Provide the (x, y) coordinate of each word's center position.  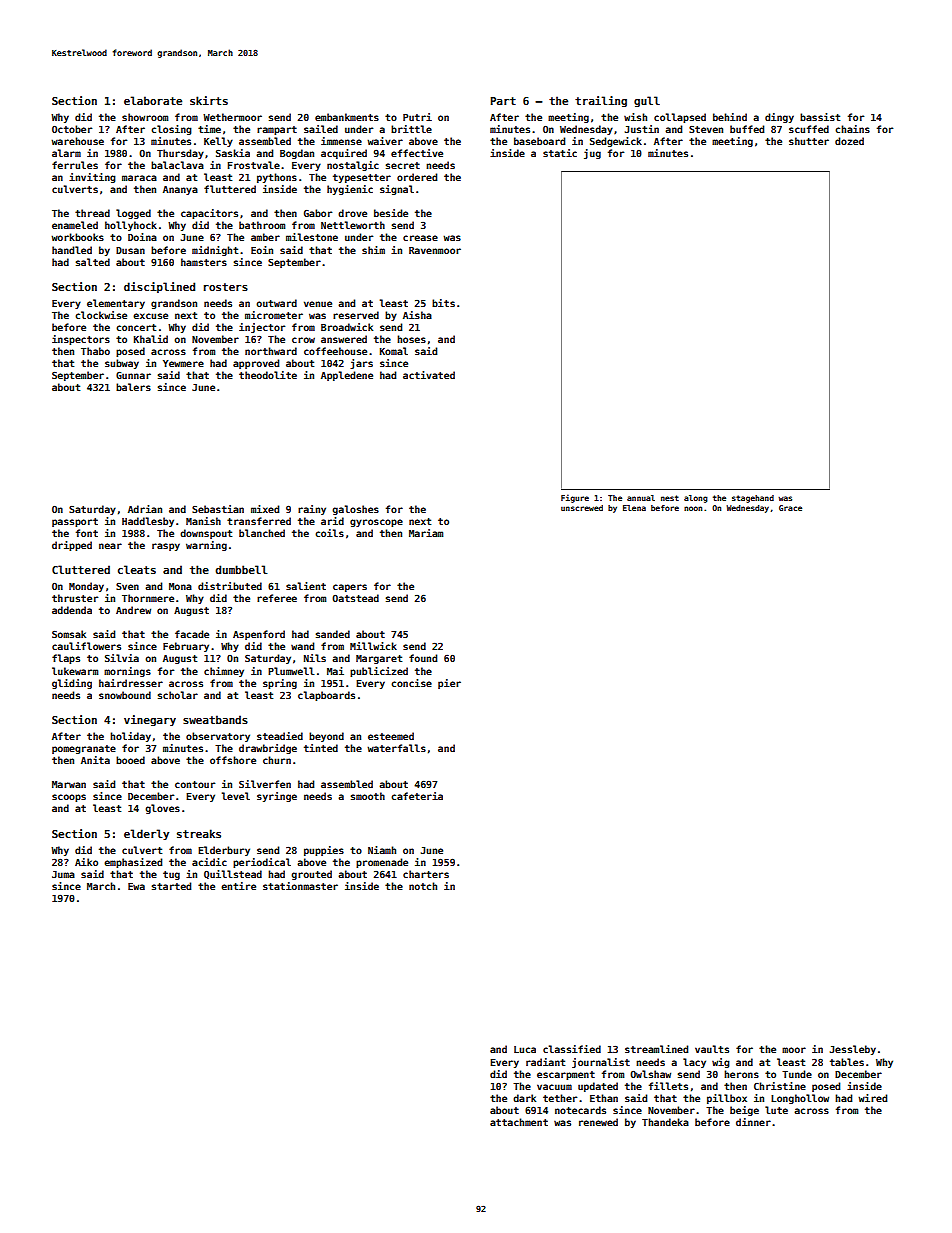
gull (647, 101)
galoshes (355, 510)
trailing (601, 101)
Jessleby (853, 1050)
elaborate (153, 100)
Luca (525, 1049)
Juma (63, 874)
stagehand (753, 499)
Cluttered (81, 569)
